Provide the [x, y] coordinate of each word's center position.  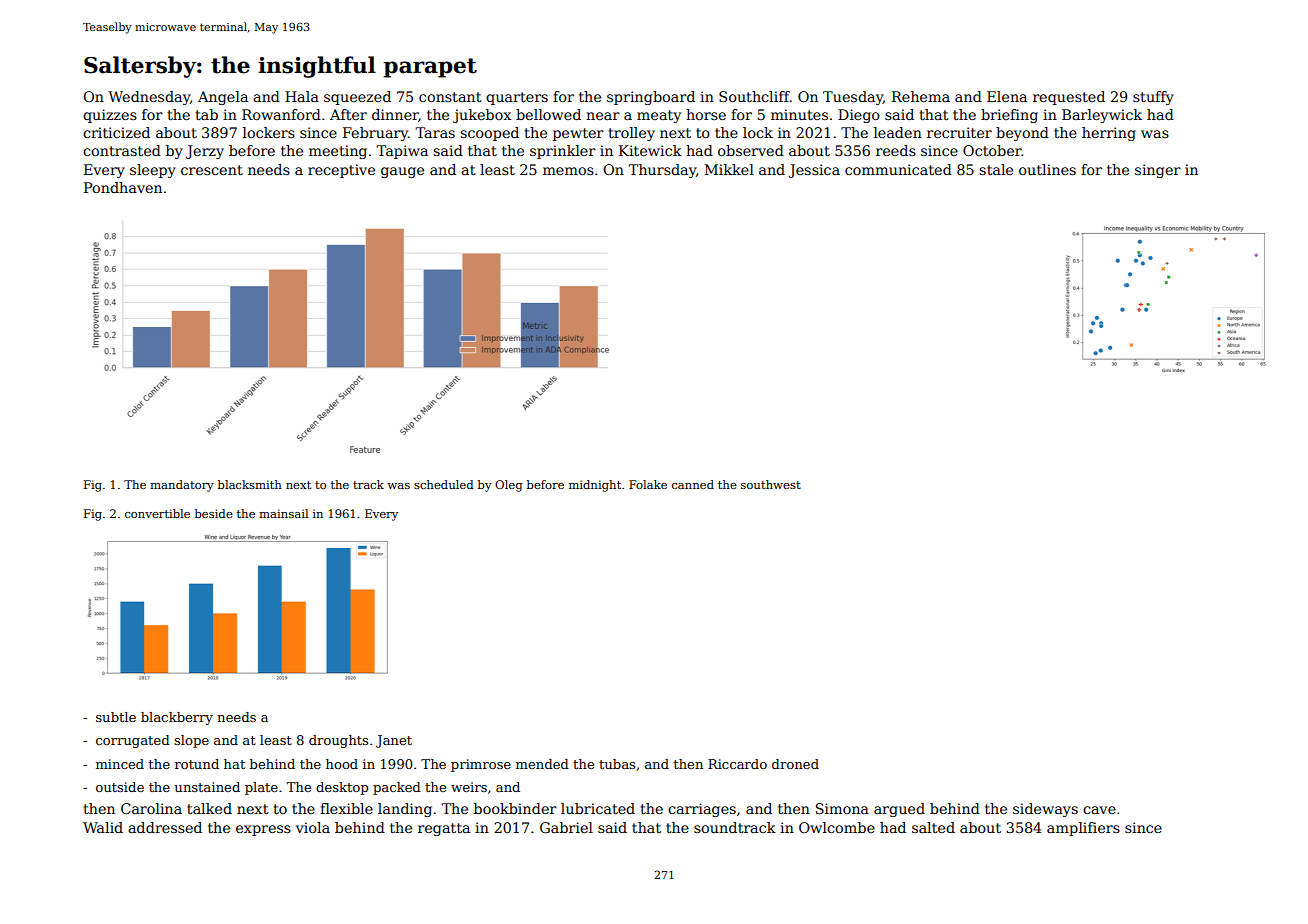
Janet [394, 741]
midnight [595, 486]
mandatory [182, 486]
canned [693, 484]
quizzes [110, 116]
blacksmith [250, 484]
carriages [702, 810]
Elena [1007, 96]
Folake [648, 484]
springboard [651, 98]
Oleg [509, 486]
